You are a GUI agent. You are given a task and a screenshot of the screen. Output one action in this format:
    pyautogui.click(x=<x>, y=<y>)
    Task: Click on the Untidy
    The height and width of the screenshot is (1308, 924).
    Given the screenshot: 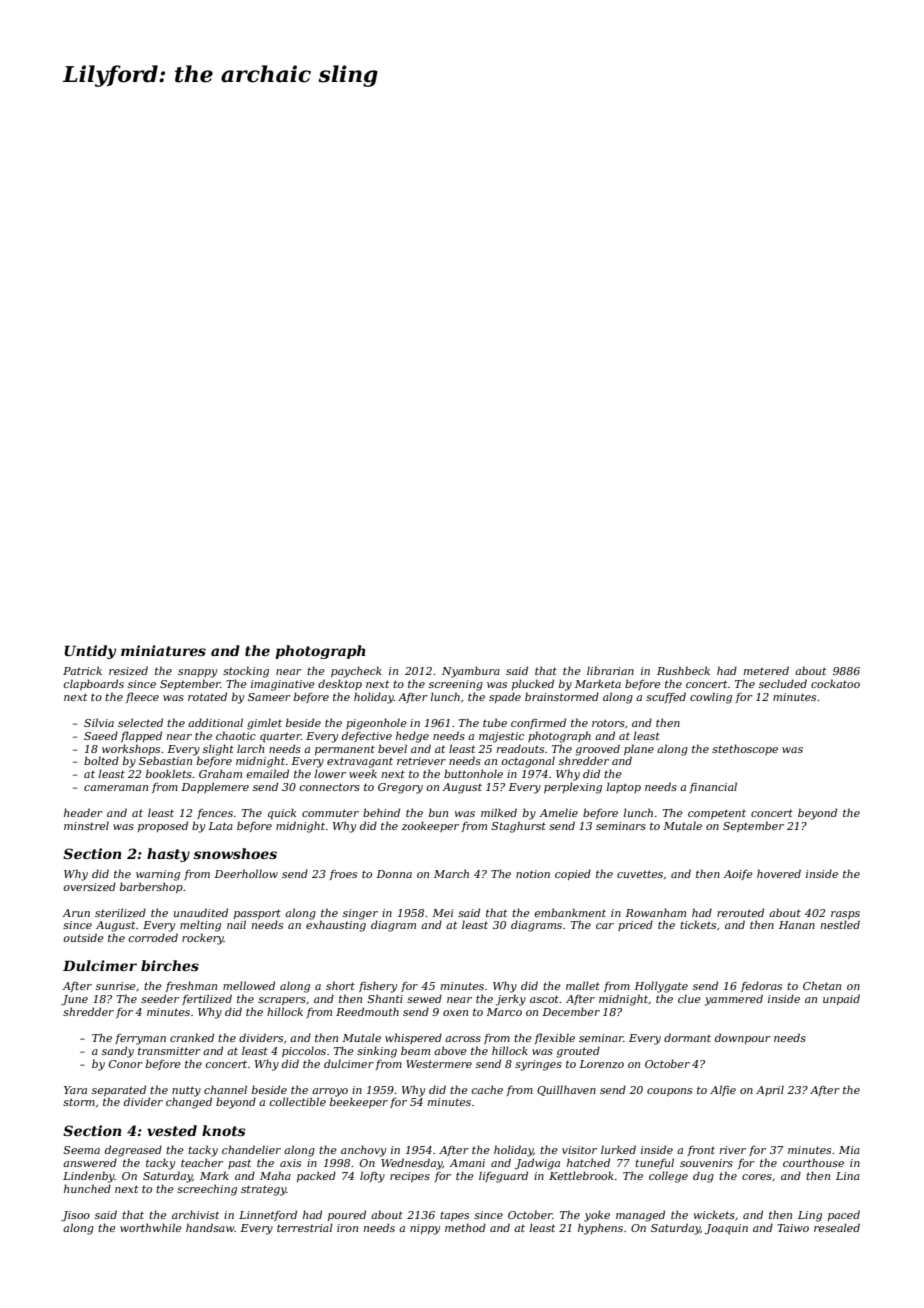 What is the action you would take?
    pyautogui.click(x=90, y=652)
